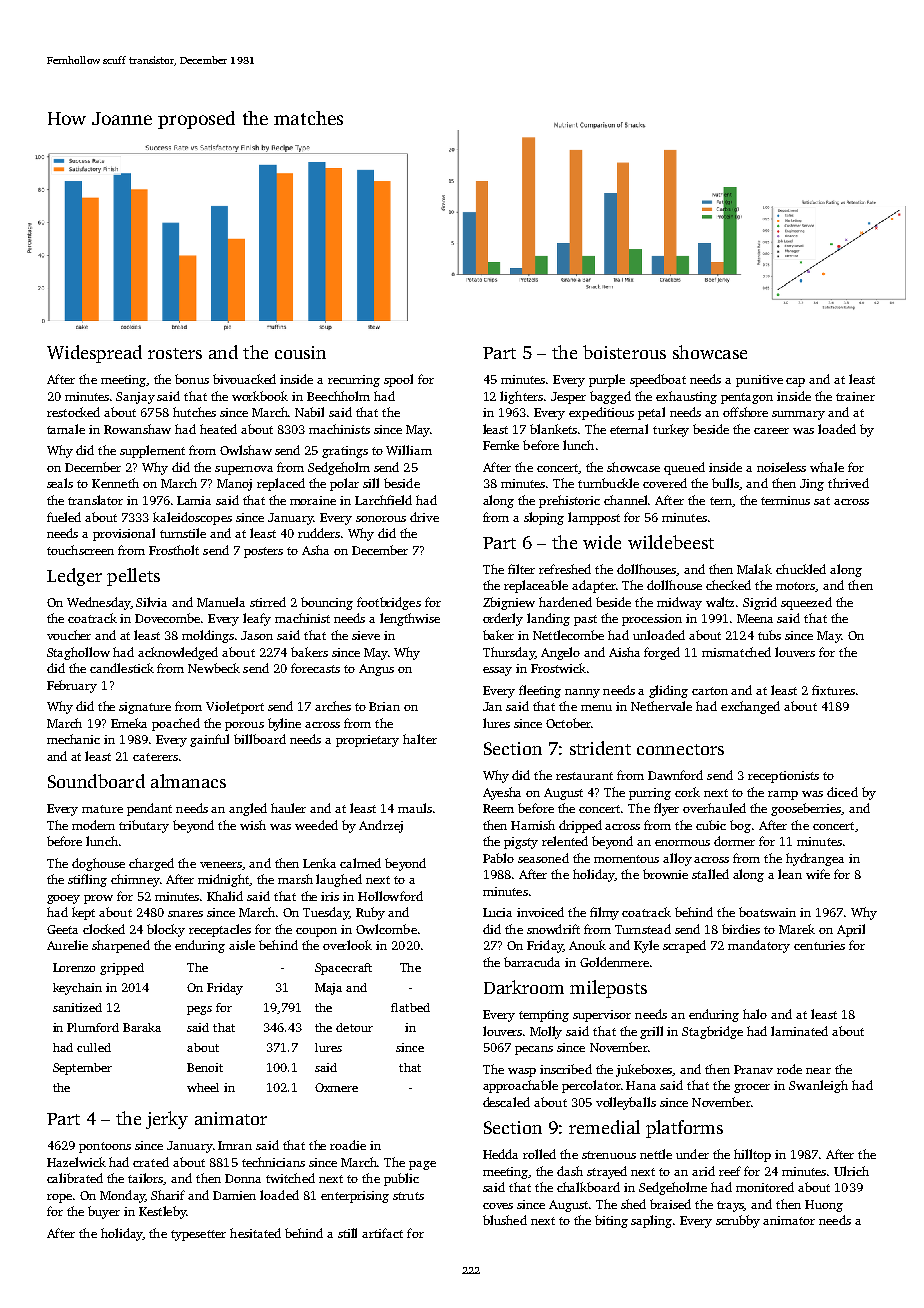  I want to click on blankets, so click(553, 429).
